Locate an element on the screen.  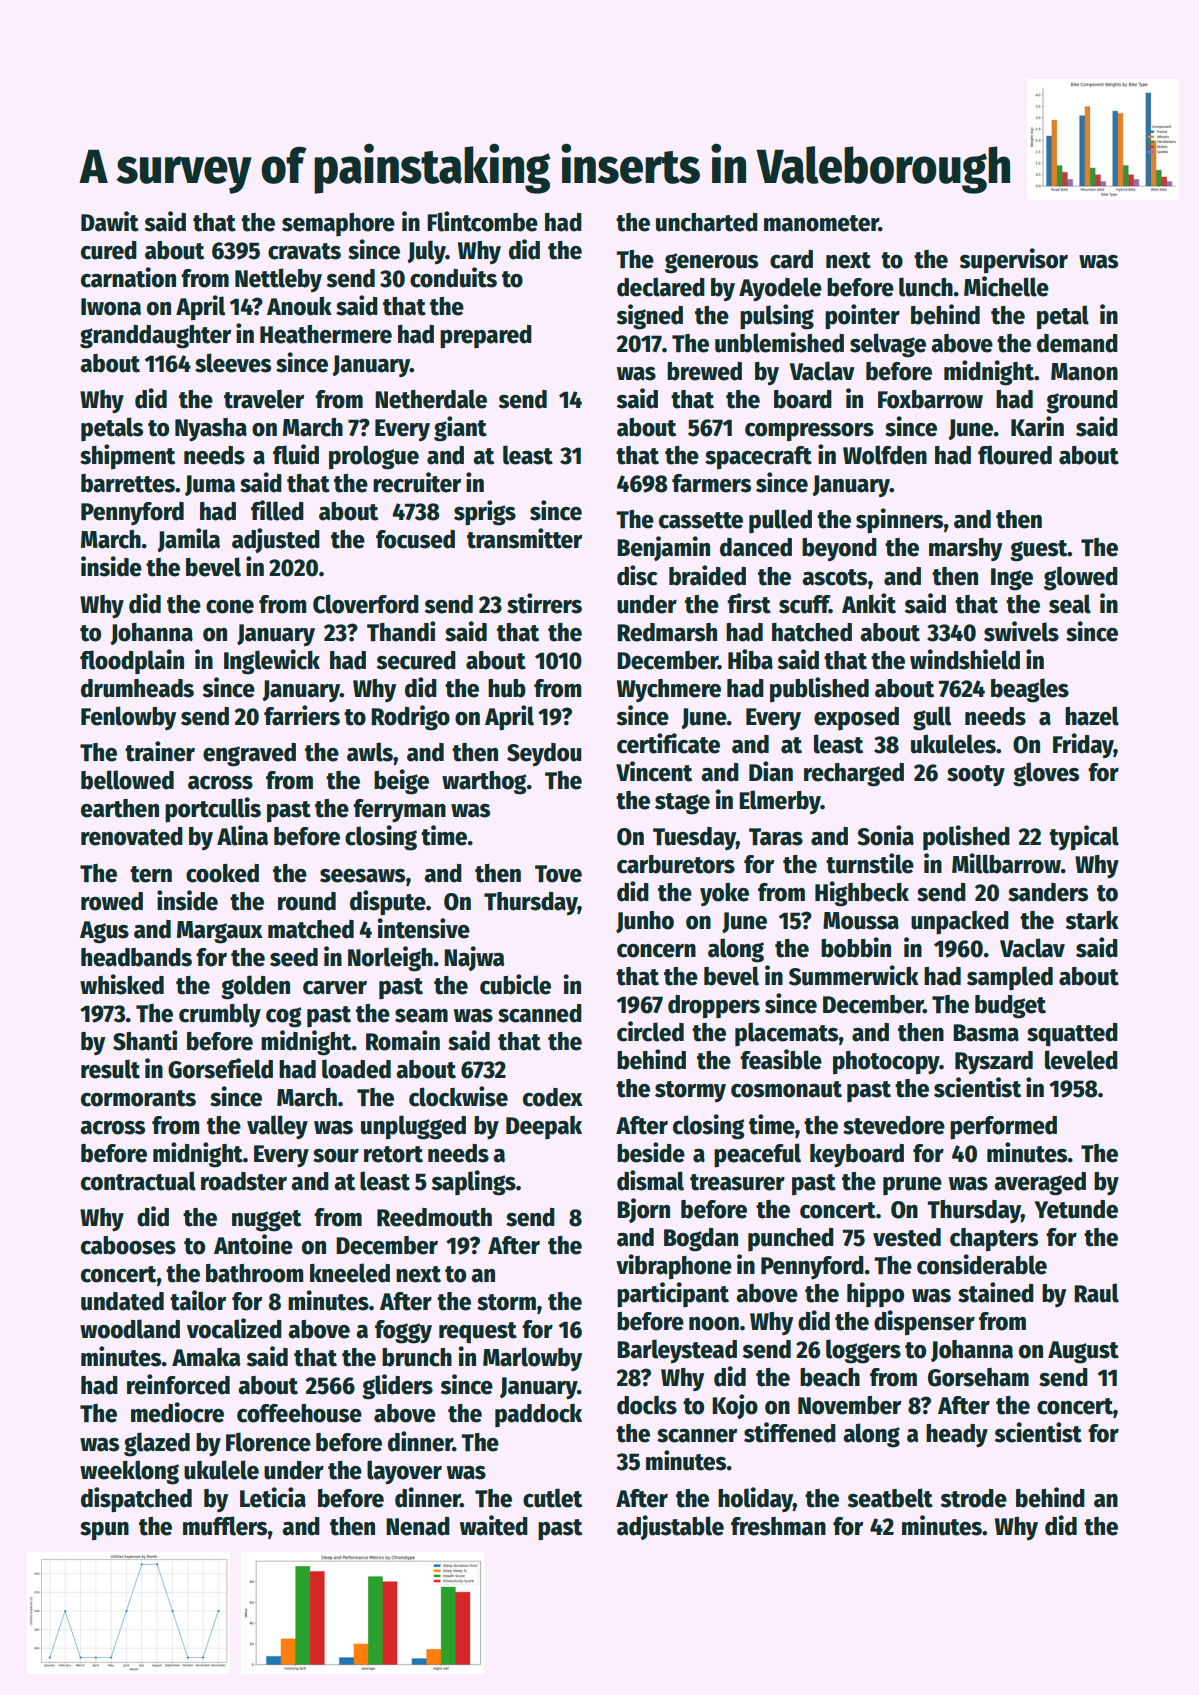
Flintcombe is located at coordinates (482, 221).
